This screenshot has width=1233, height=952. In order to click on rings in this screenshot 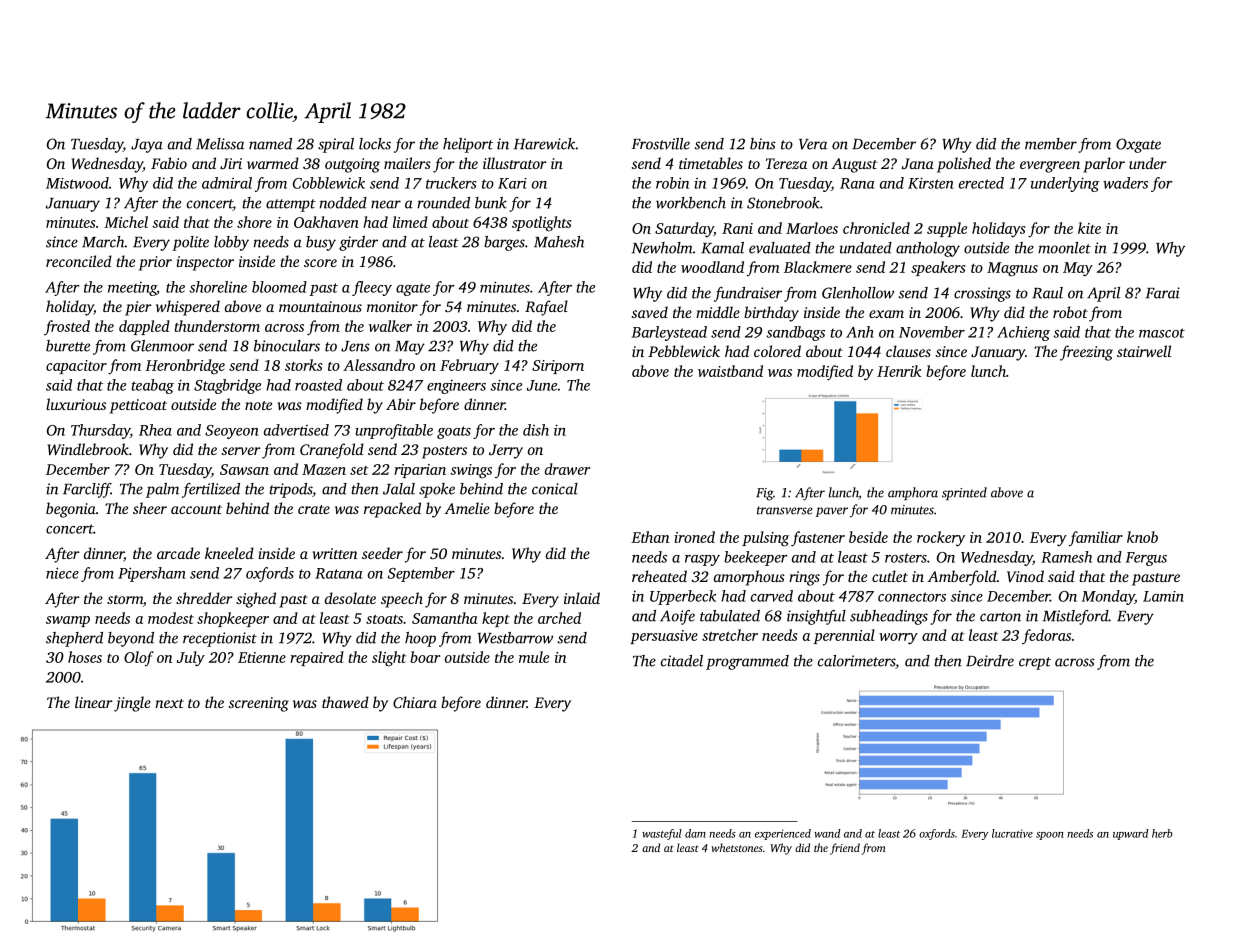, I will do `click(804, 578)`.
